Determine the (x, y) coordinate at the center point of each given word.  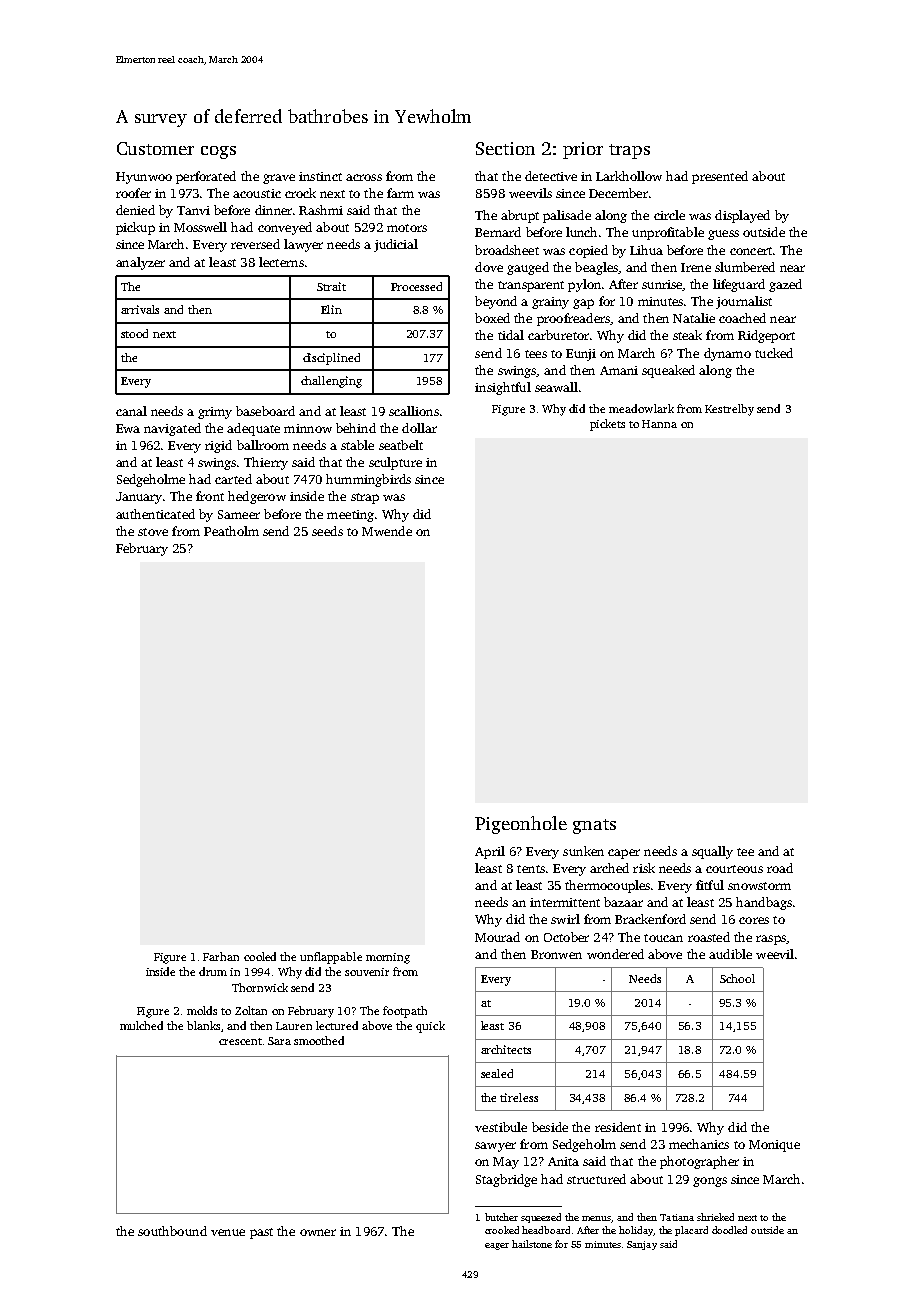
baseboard (265, 411)
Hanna (659, 424)
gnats (594, 826)
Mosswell (200, 227)
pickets (607, 425)
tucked (774, 353)
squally (712, 852)
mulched (141, 1025)
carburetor (558, 335)
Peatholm (231, 531)
